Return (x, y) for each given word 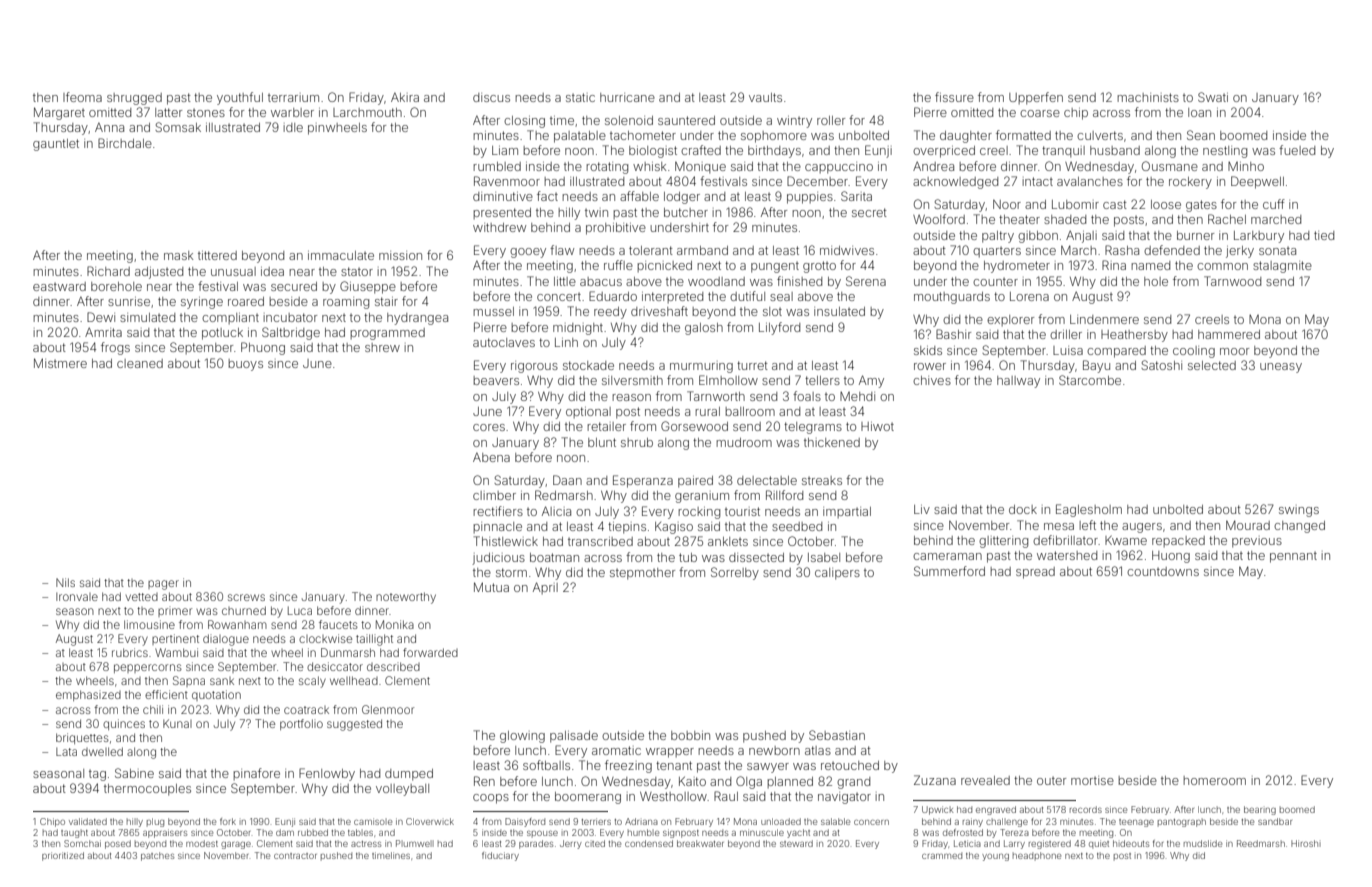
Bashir (953, 334)
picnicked (664, 266)
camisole (373, 821)
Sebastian (837, 735)
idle (293, 127)
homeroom (1214, 780)
